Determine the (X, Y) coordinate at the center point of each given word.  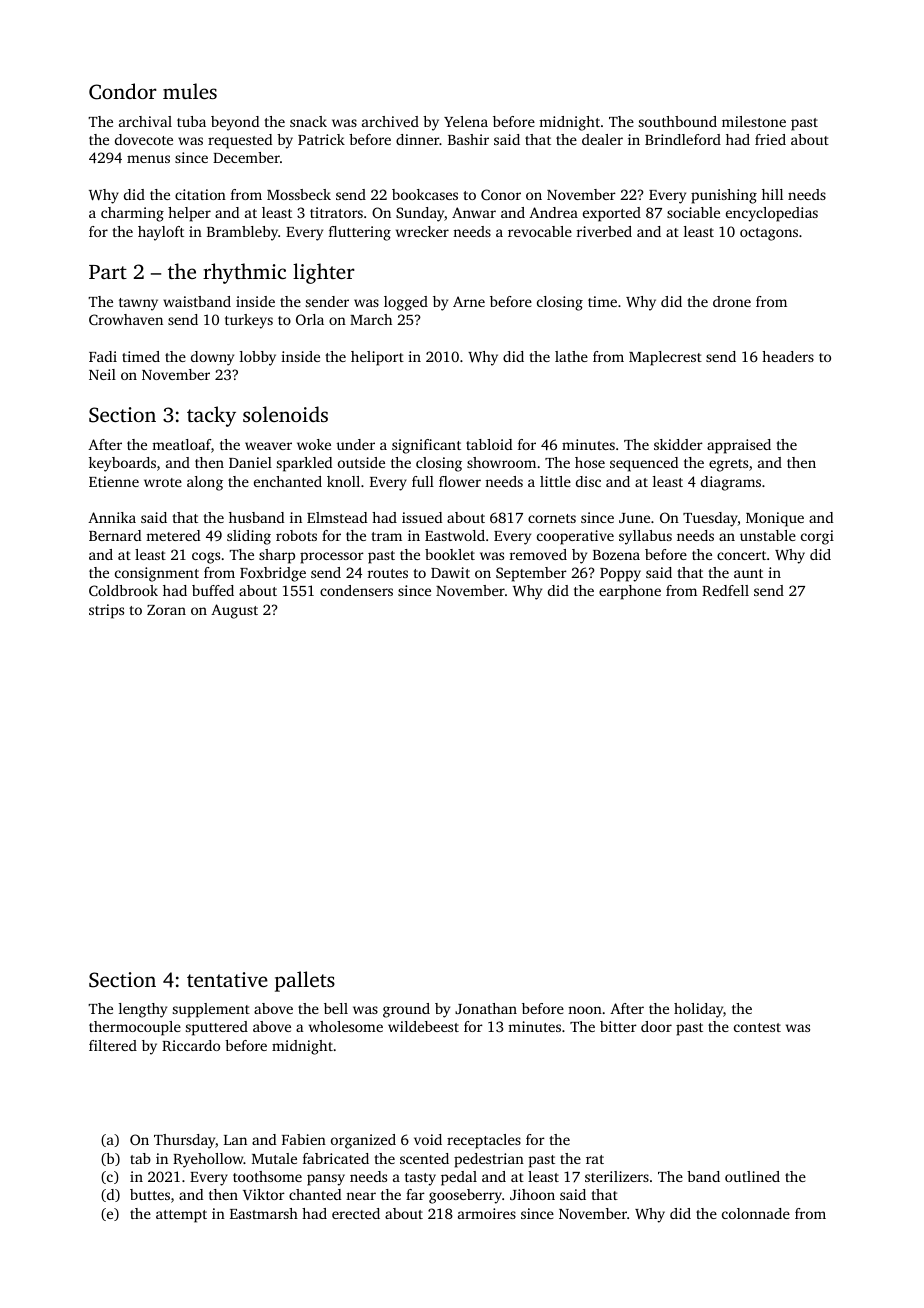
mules (190, 91)
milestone (754, 121)
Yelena (466, 121)
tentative (227, 979)
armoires (487, 1213)
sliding (249, 537)
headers (788, 356)
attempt (181, 1216)
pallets (305, 981)
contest (757, 1027)
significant (426, 446)
